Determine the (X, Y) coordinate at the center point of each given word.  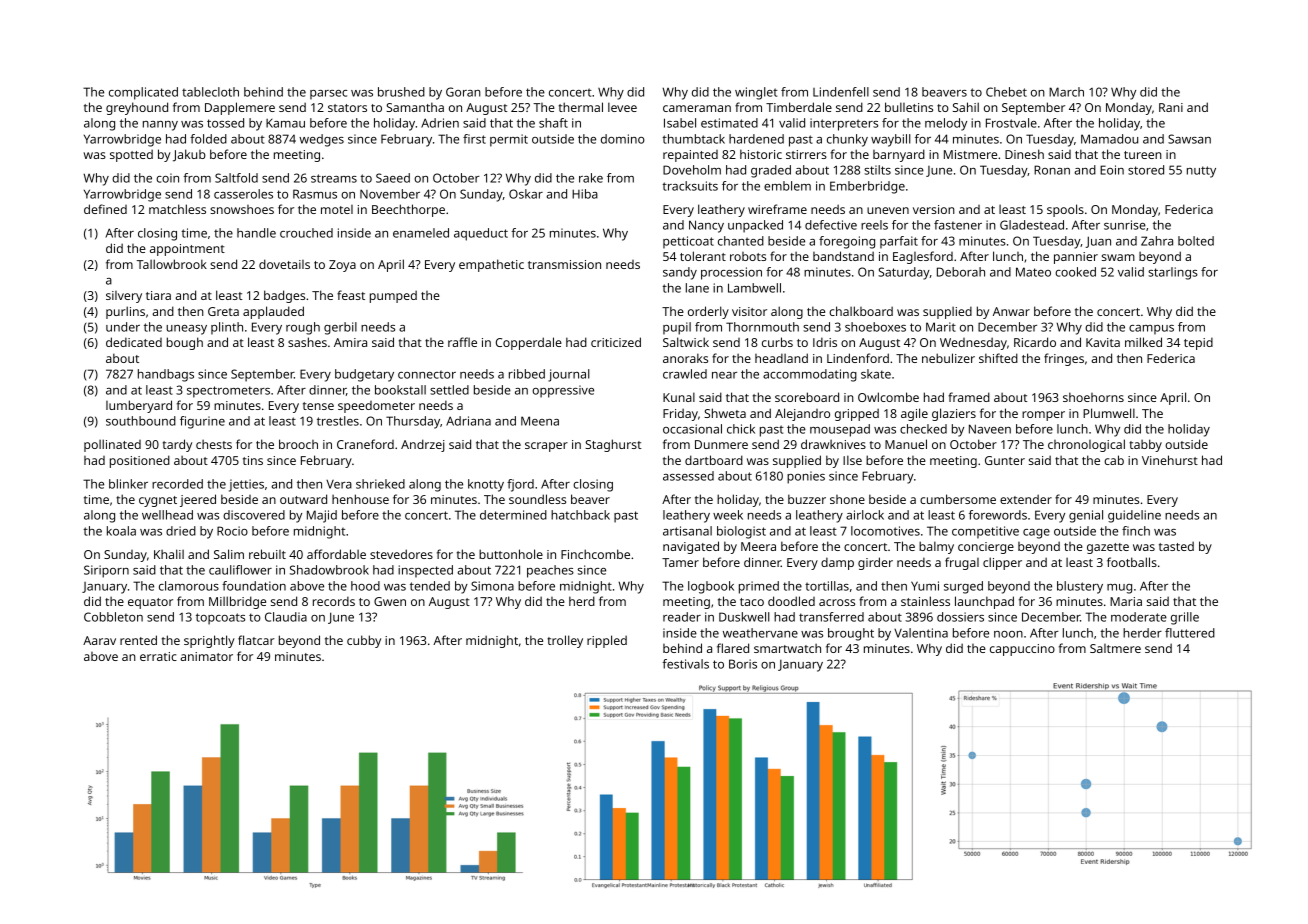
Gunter (1005, 460)
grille (1185, 618)
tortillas (827, 586)
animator (206, 656)
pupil (677, 328)
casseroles (243, 194)
